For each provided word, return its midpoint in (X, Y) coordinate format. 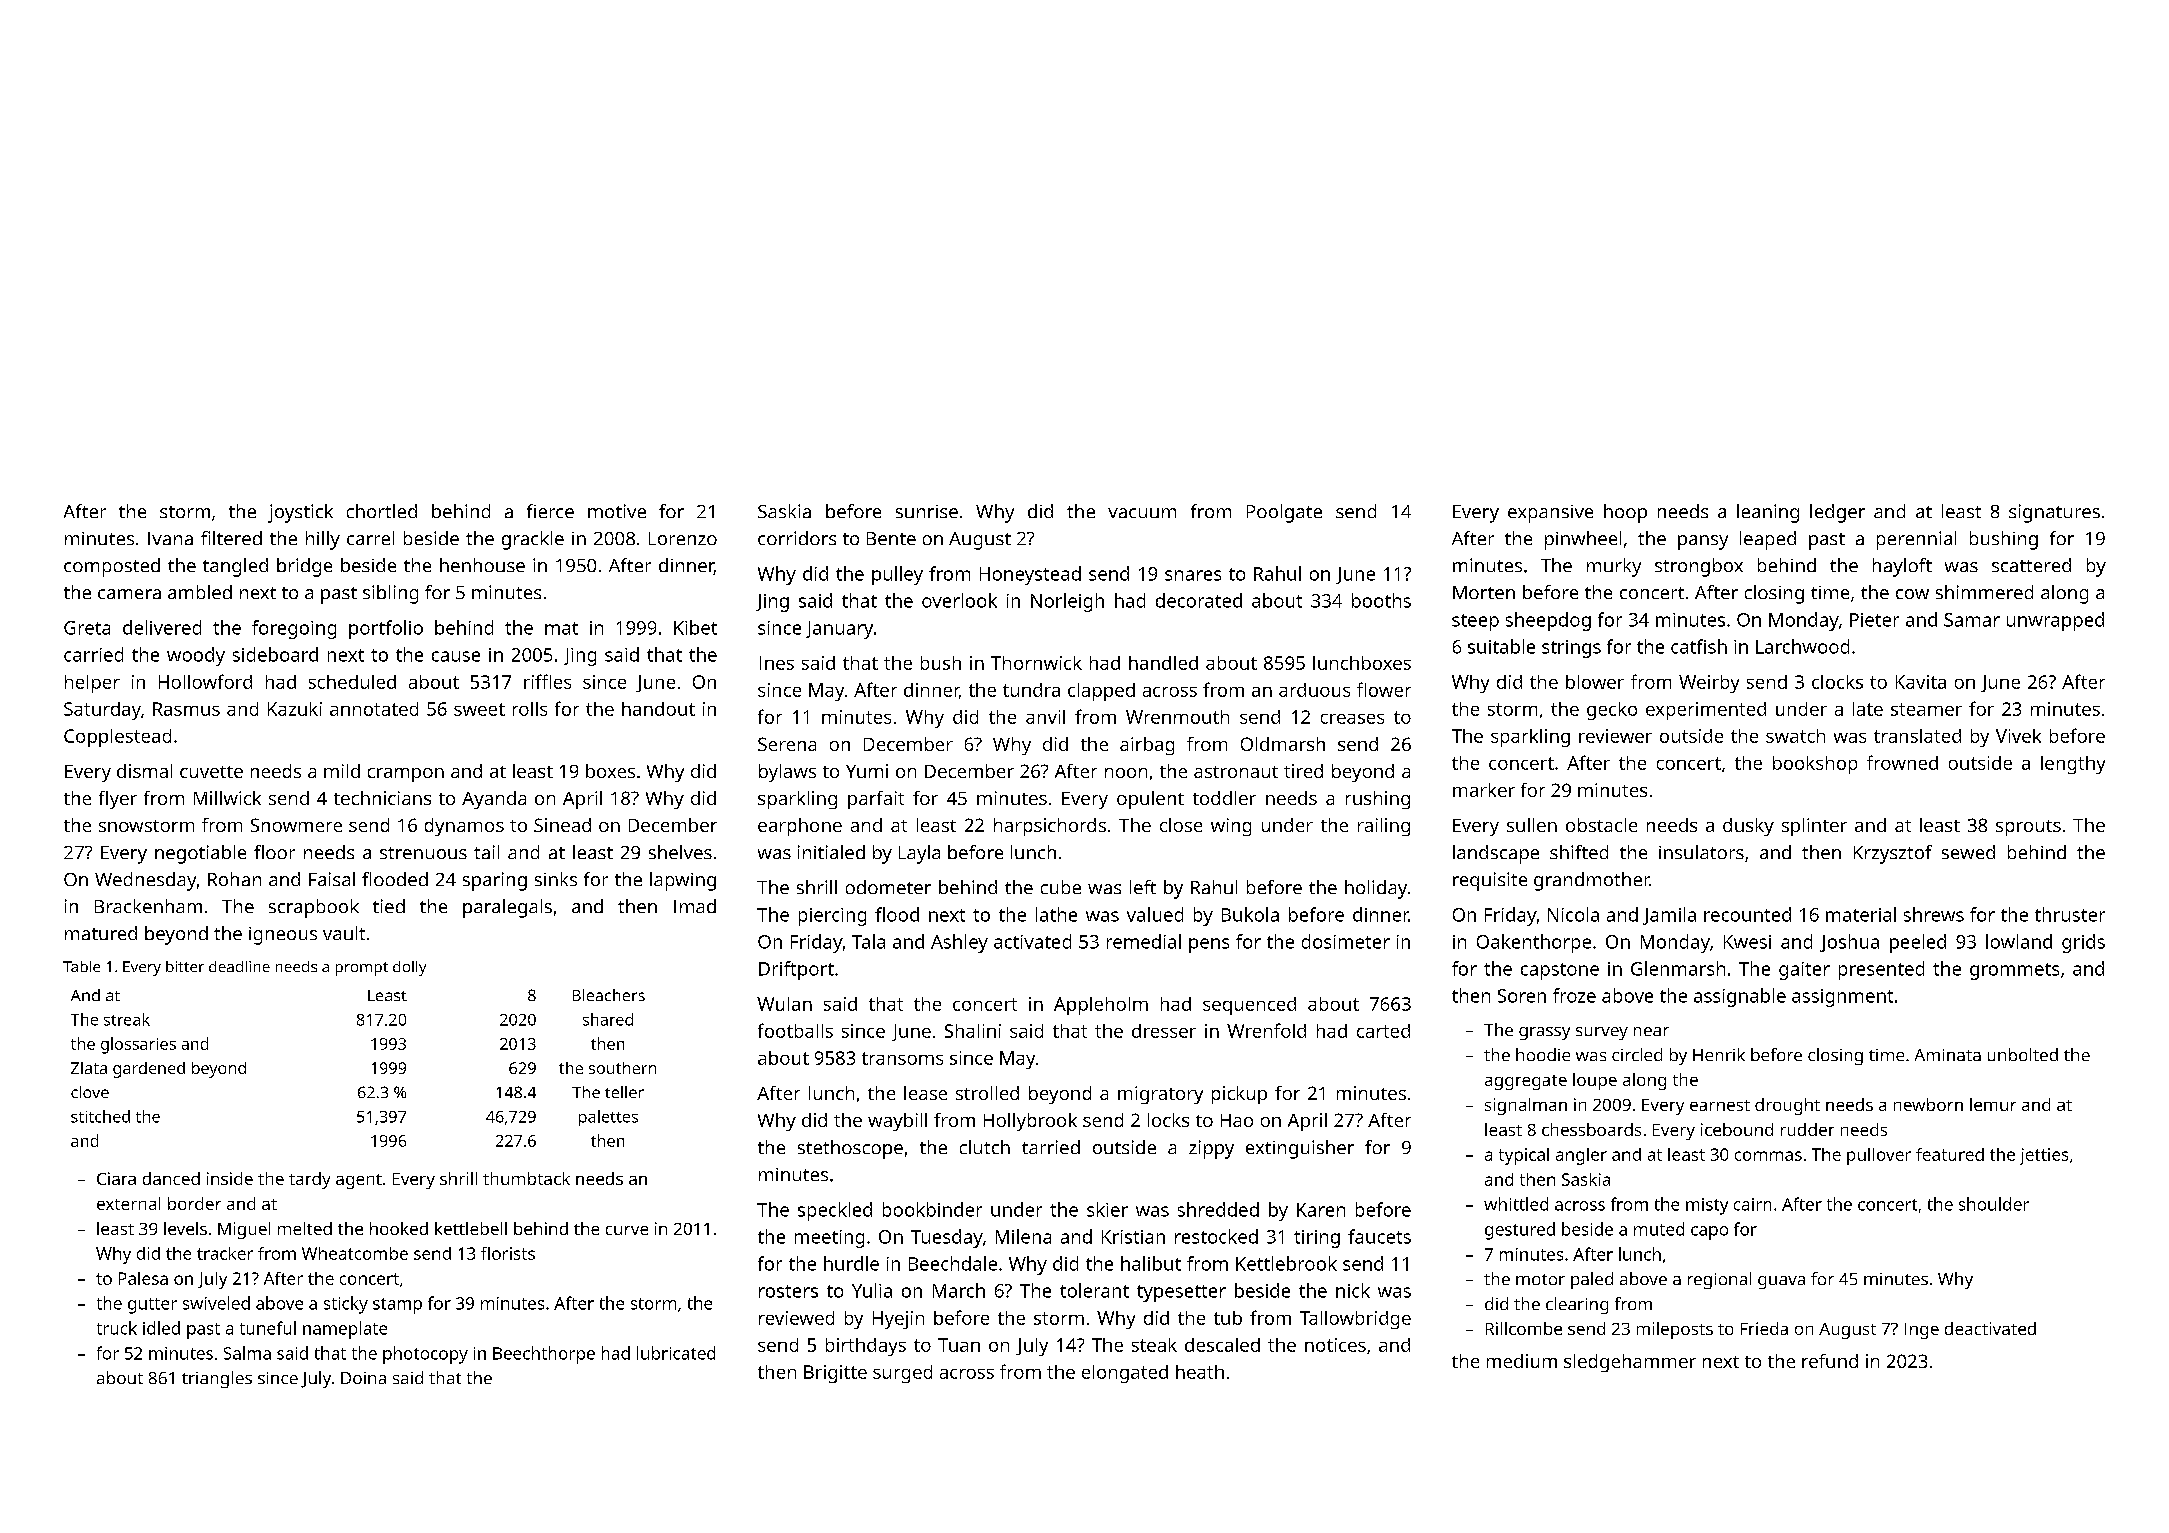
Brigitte (835, 1374)
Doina (363, 1378)
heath (1200, 1372)
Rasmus (186, 709)
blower (1595, 682)
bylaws (787, 773)
